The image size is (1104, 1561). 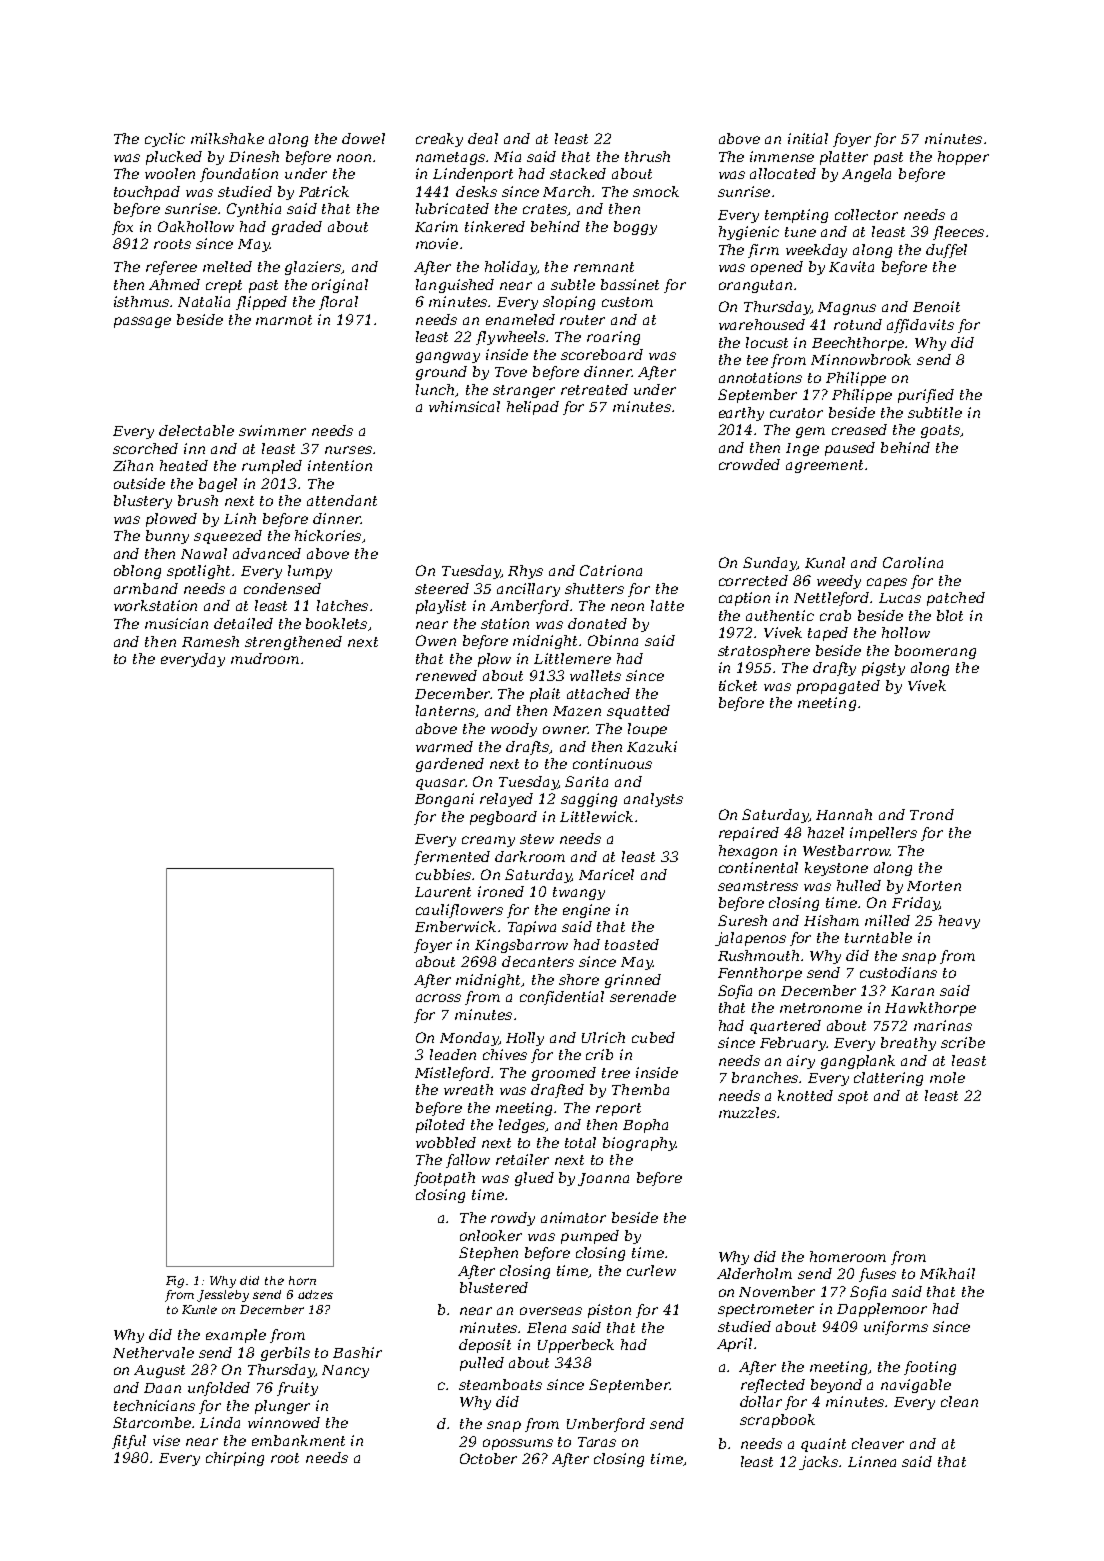 I want to click on fitful, so click(x=129, y=1442).
